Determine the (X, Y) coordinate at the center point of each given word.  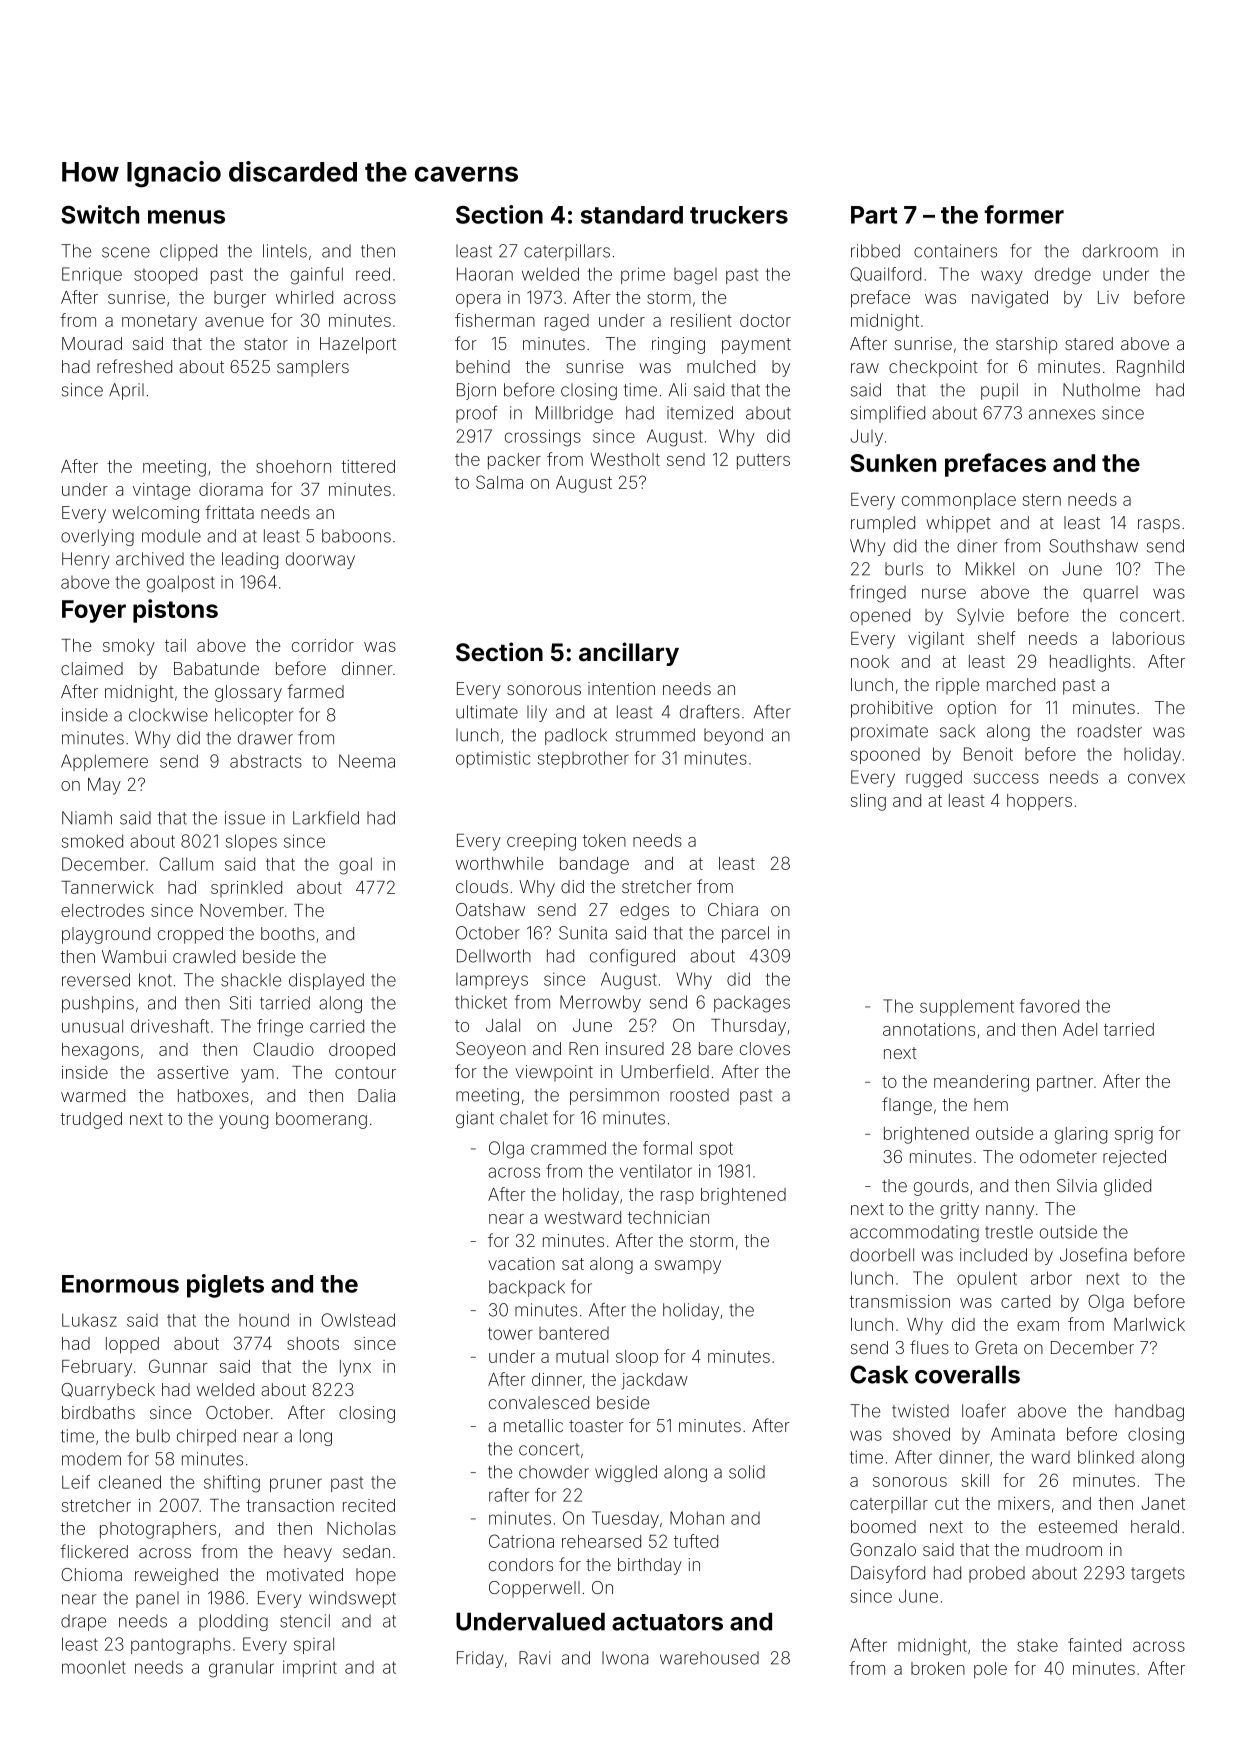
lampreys (492, 981)
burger (240, 299)
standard (632, 215)
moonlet (94, 1667)
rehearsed (601, 1541)
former (1024, 214)
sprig (1134, 1135)
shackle (251, 980)
